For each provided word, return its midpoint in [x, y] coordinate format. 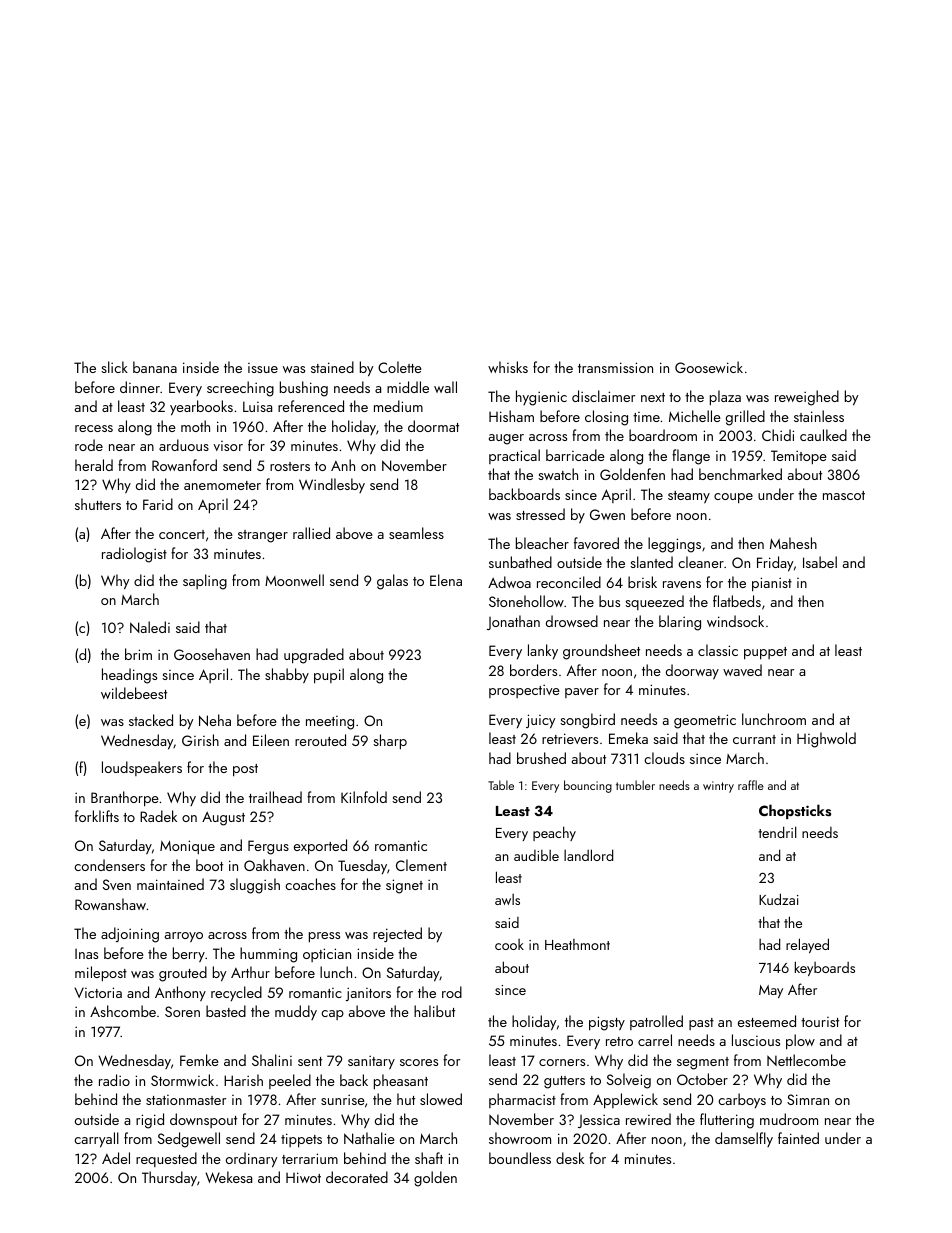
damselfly [744, 1139]
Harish [243, 1080]
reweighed [807, 398]
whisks [508, 367]
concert [182, 534]
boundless [520, 1158]
